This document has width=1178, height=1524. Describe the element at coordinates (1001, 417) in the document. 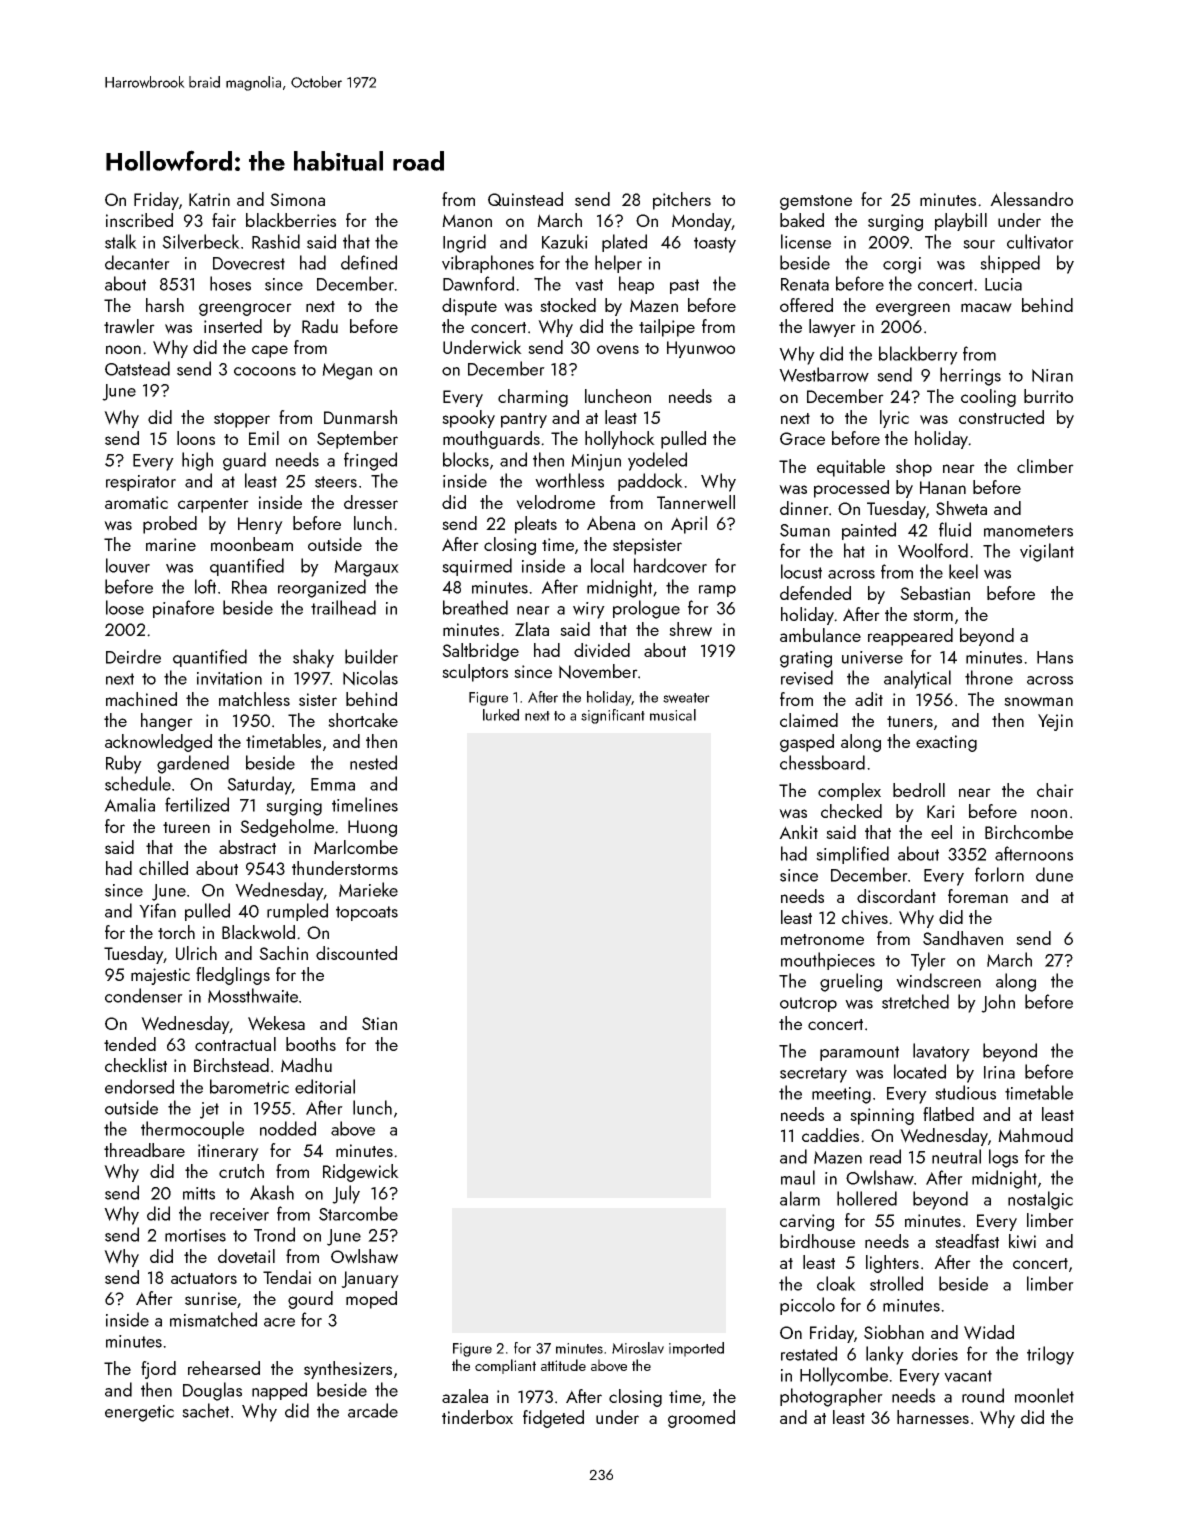

I see `constructed` at that location.
